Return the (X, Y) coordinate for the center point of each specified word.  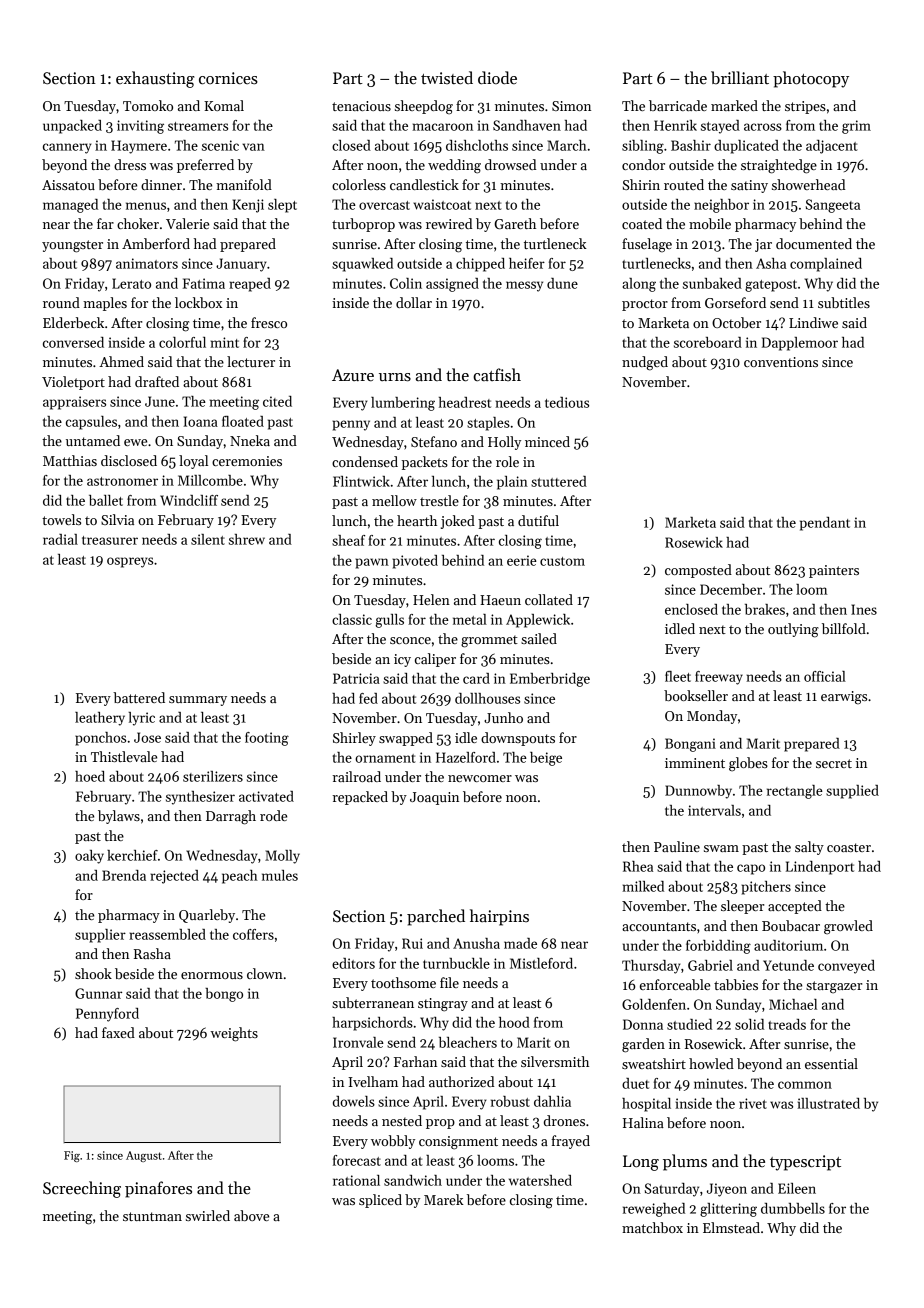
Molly (282, 857)
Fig (72, 1156)
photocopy (811, 79)
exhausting (155, 79)
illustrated (829, 1103)
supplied (852, 792)
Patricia (356, 678)
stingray (443, 1005)
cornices (228, 78)
